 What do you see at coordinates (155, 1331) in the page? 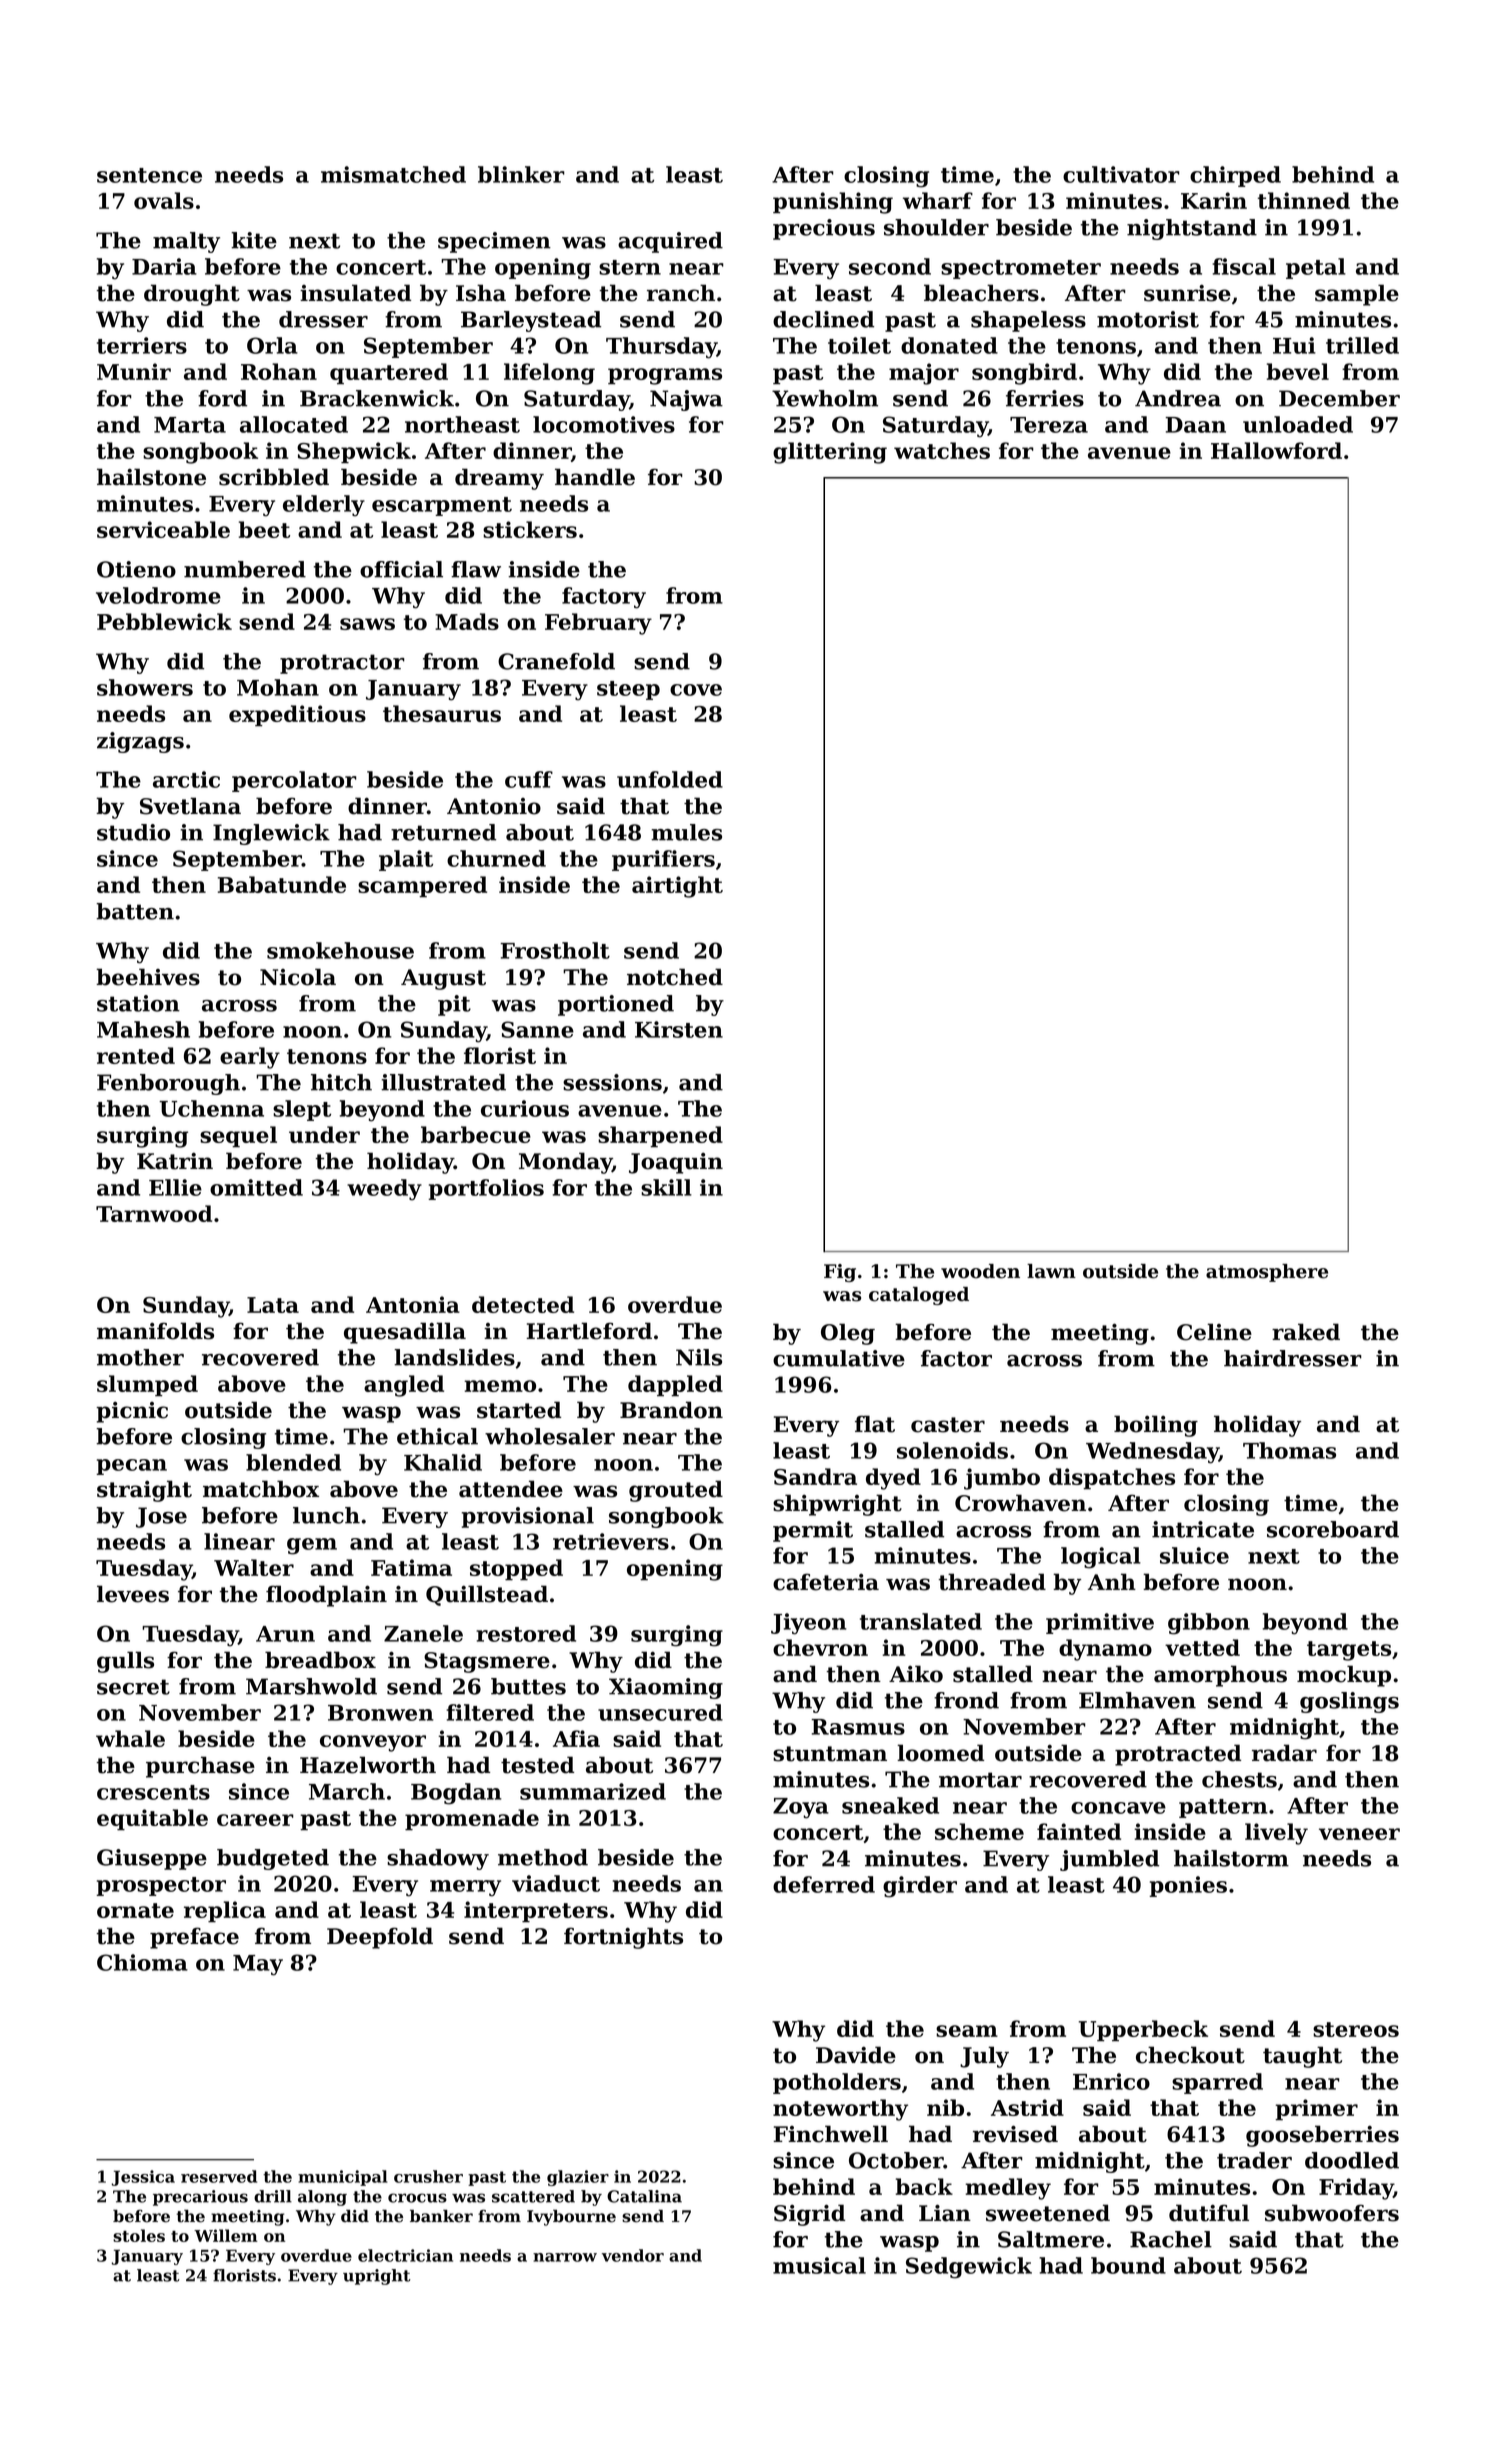
I see `manifolds` at bounding box center [155, 1331].
